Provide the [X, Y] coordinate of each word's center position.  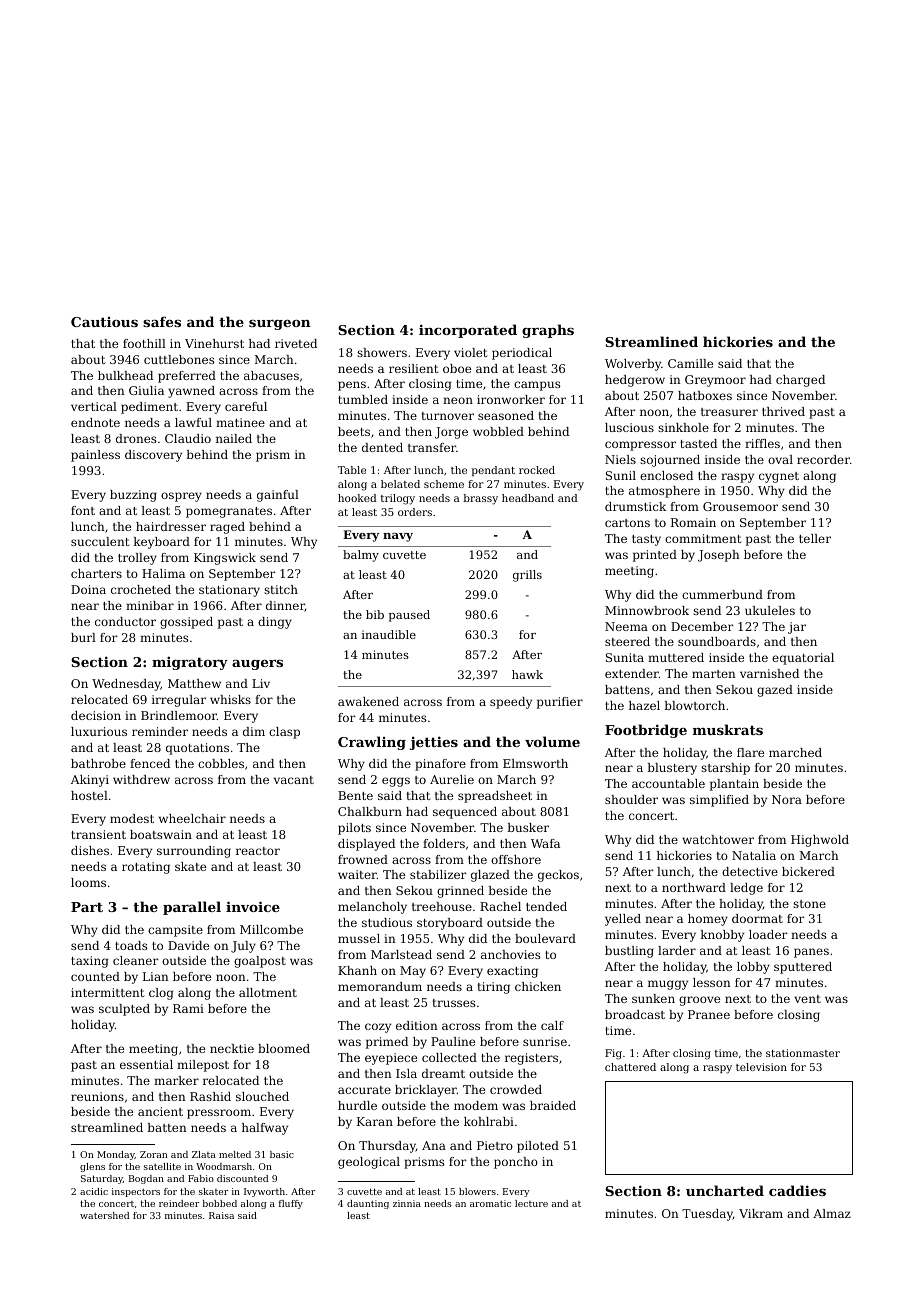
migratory [190, 663]
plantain [734, 785]
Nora [787, 799]
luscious [629, 427]
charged [800, 381]
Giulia [146, 390]
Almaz [832, 1213]
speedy [511, 703]
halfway [265, 1129]
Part [87, 907]
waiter [357, 874]
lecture [531, 1203]
